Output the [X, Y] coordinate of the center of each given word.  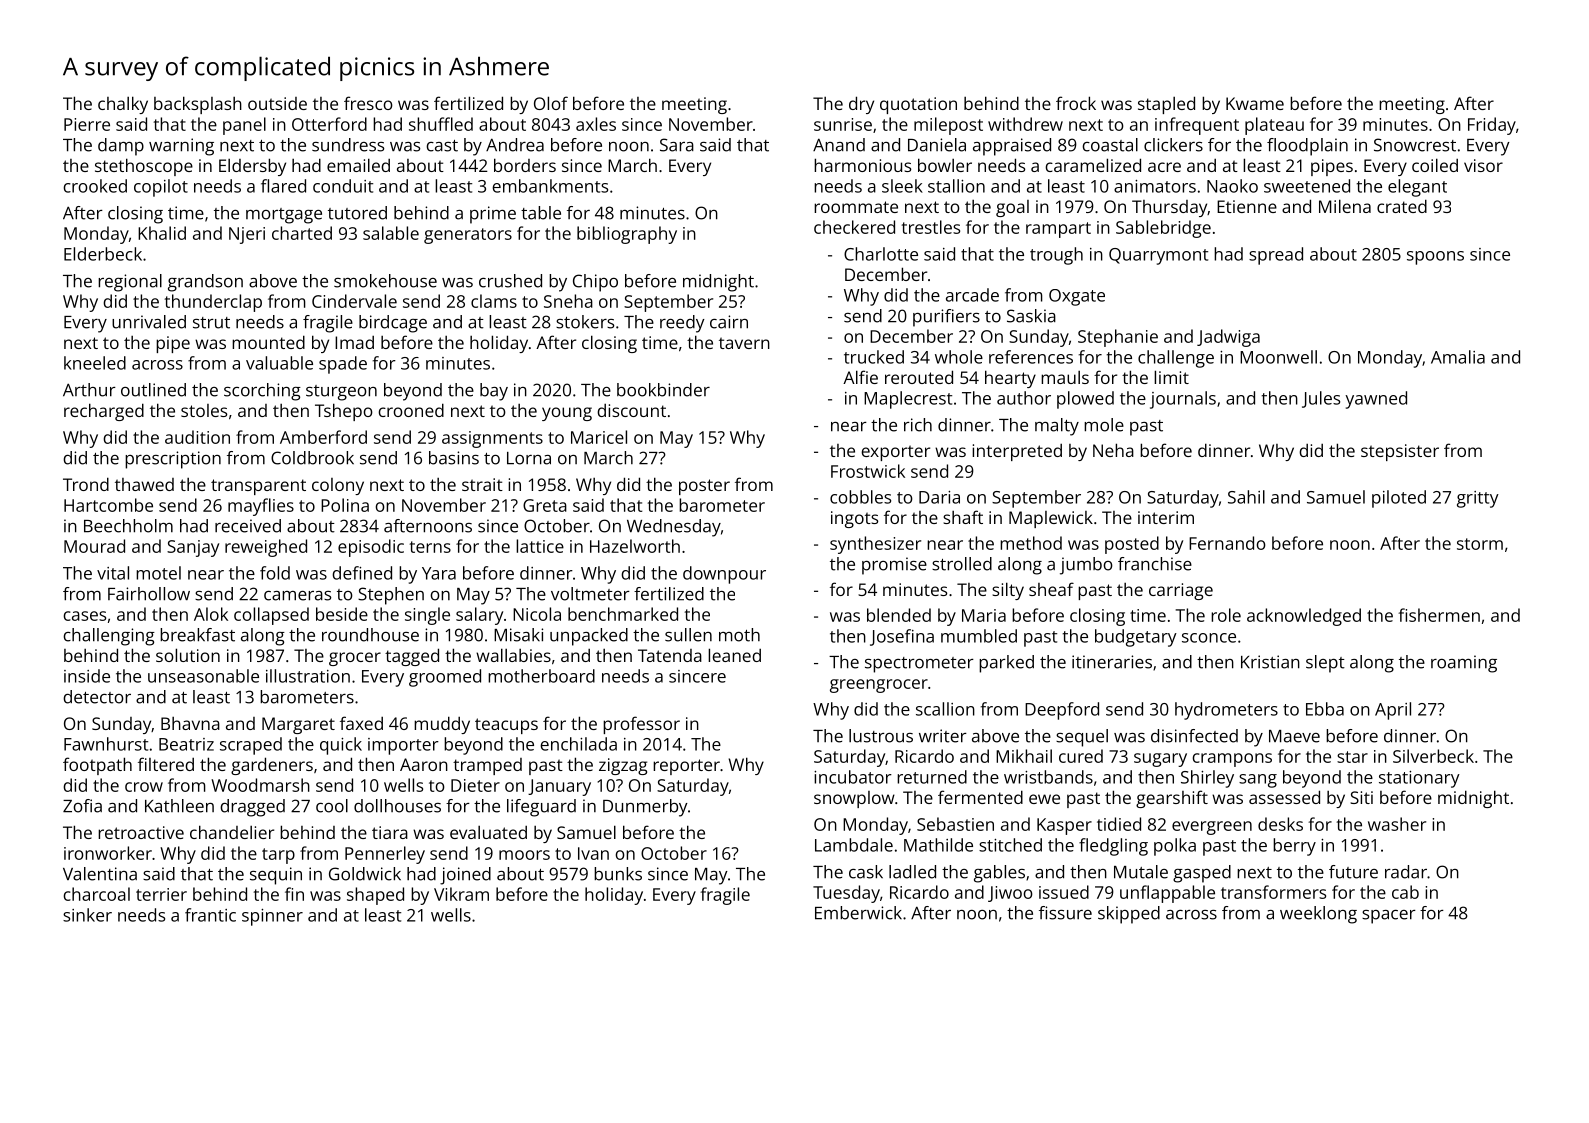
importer [403, 746]
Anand [839, 145]
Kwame [1255, 103]
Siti [1361, 797]
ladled [912, 872]
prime [493, 215]
